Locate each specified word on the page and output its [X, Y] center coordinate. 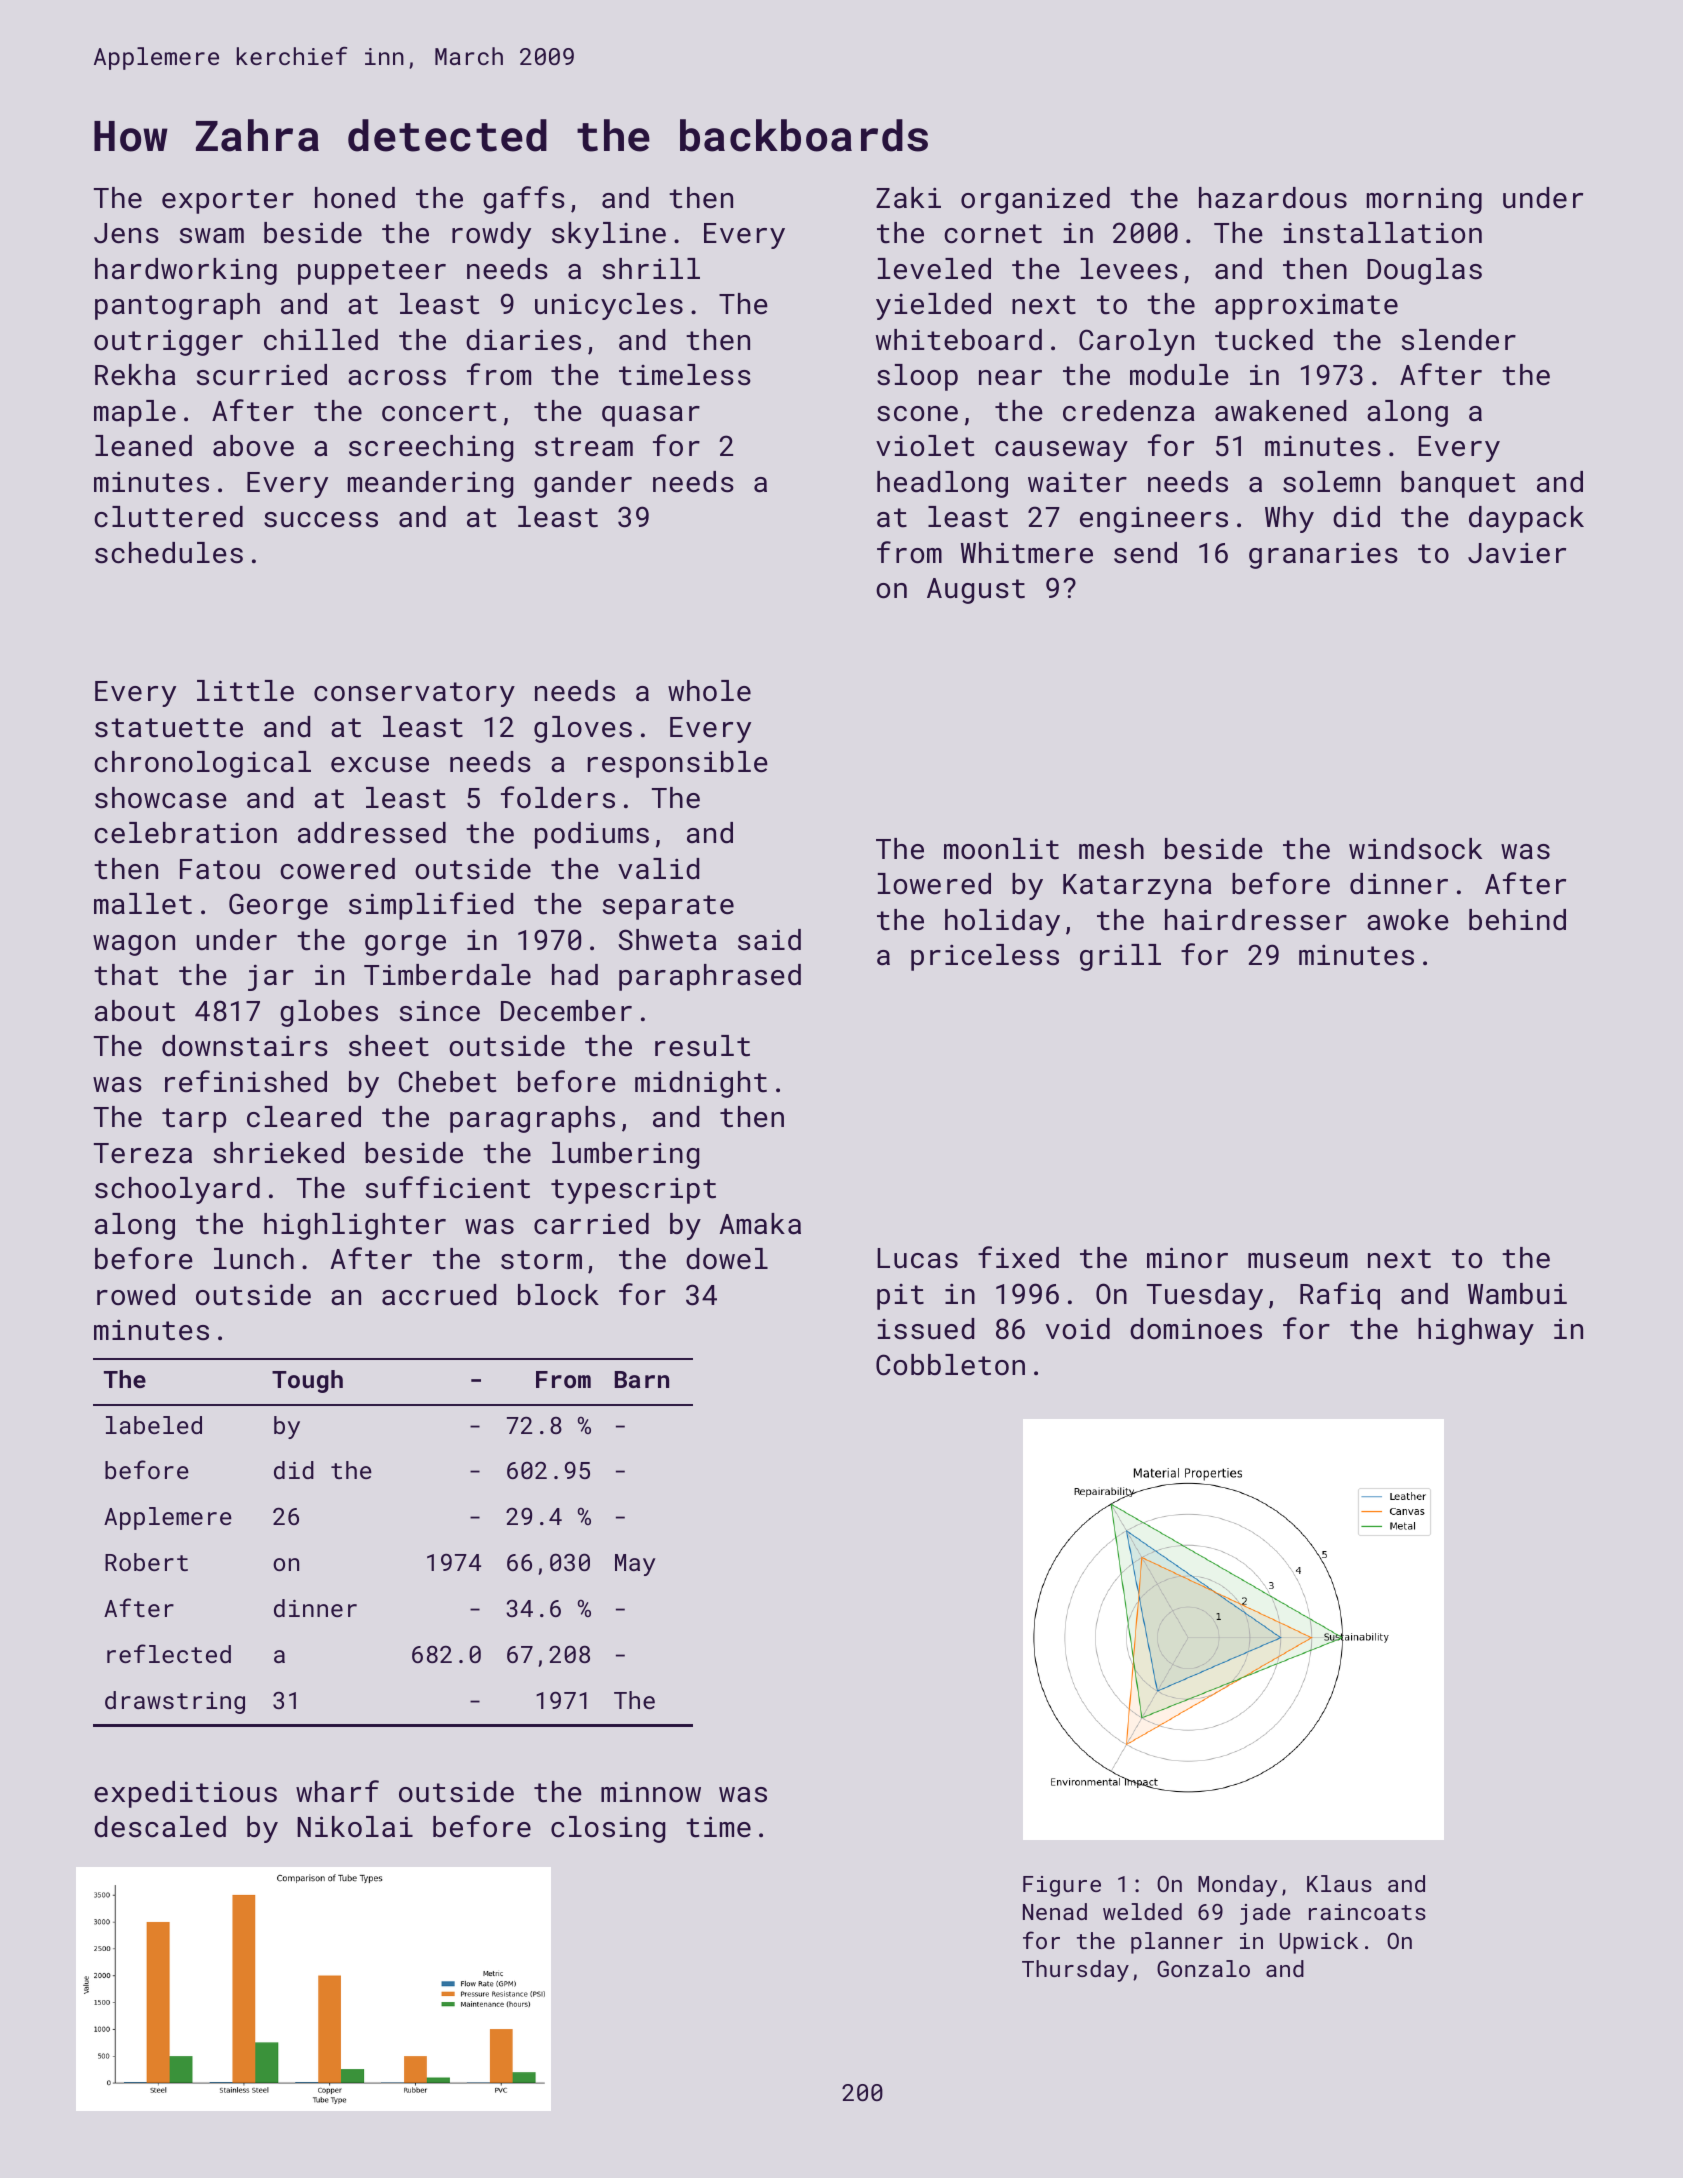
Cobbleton [950, 1365]
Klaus [1339, 1883]
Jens [126, 233]
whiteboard [959, 340]
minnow [651, 1792]
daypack [1526, 519]
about [135, 1011]
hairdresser [1256, 920]
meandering [430, 484]
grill [1120, 957]
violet [925, 446]
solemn [1331, 482]
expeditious [185, 1794]
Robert [146, 1562]
